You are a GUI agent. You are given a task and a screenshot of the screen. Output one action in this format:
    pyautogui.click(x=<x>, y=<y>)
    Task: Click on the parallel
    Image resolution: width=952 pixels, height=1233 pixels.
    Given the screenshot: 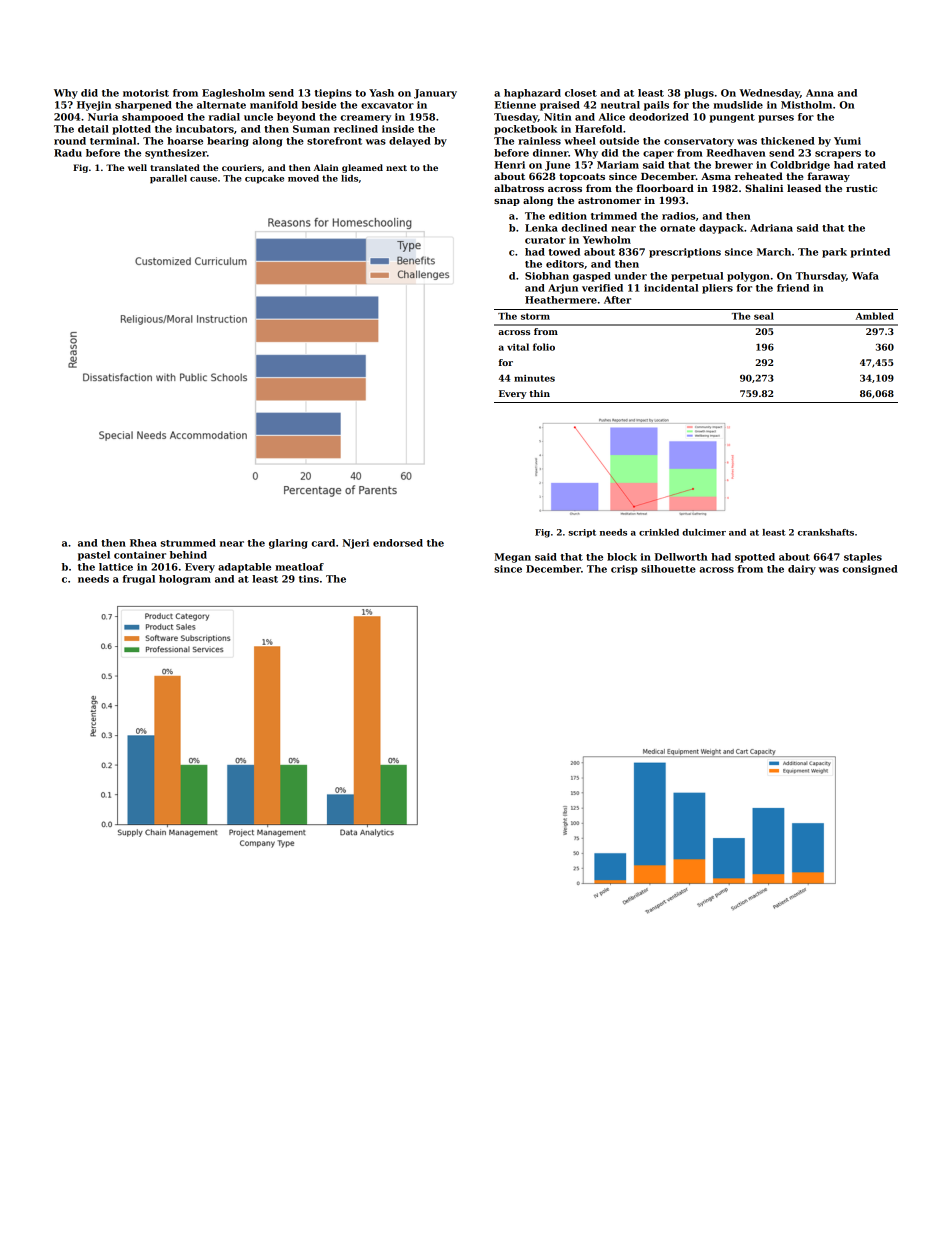 What is the action you would take?
    pyautogui.click(x=168, y=179)
